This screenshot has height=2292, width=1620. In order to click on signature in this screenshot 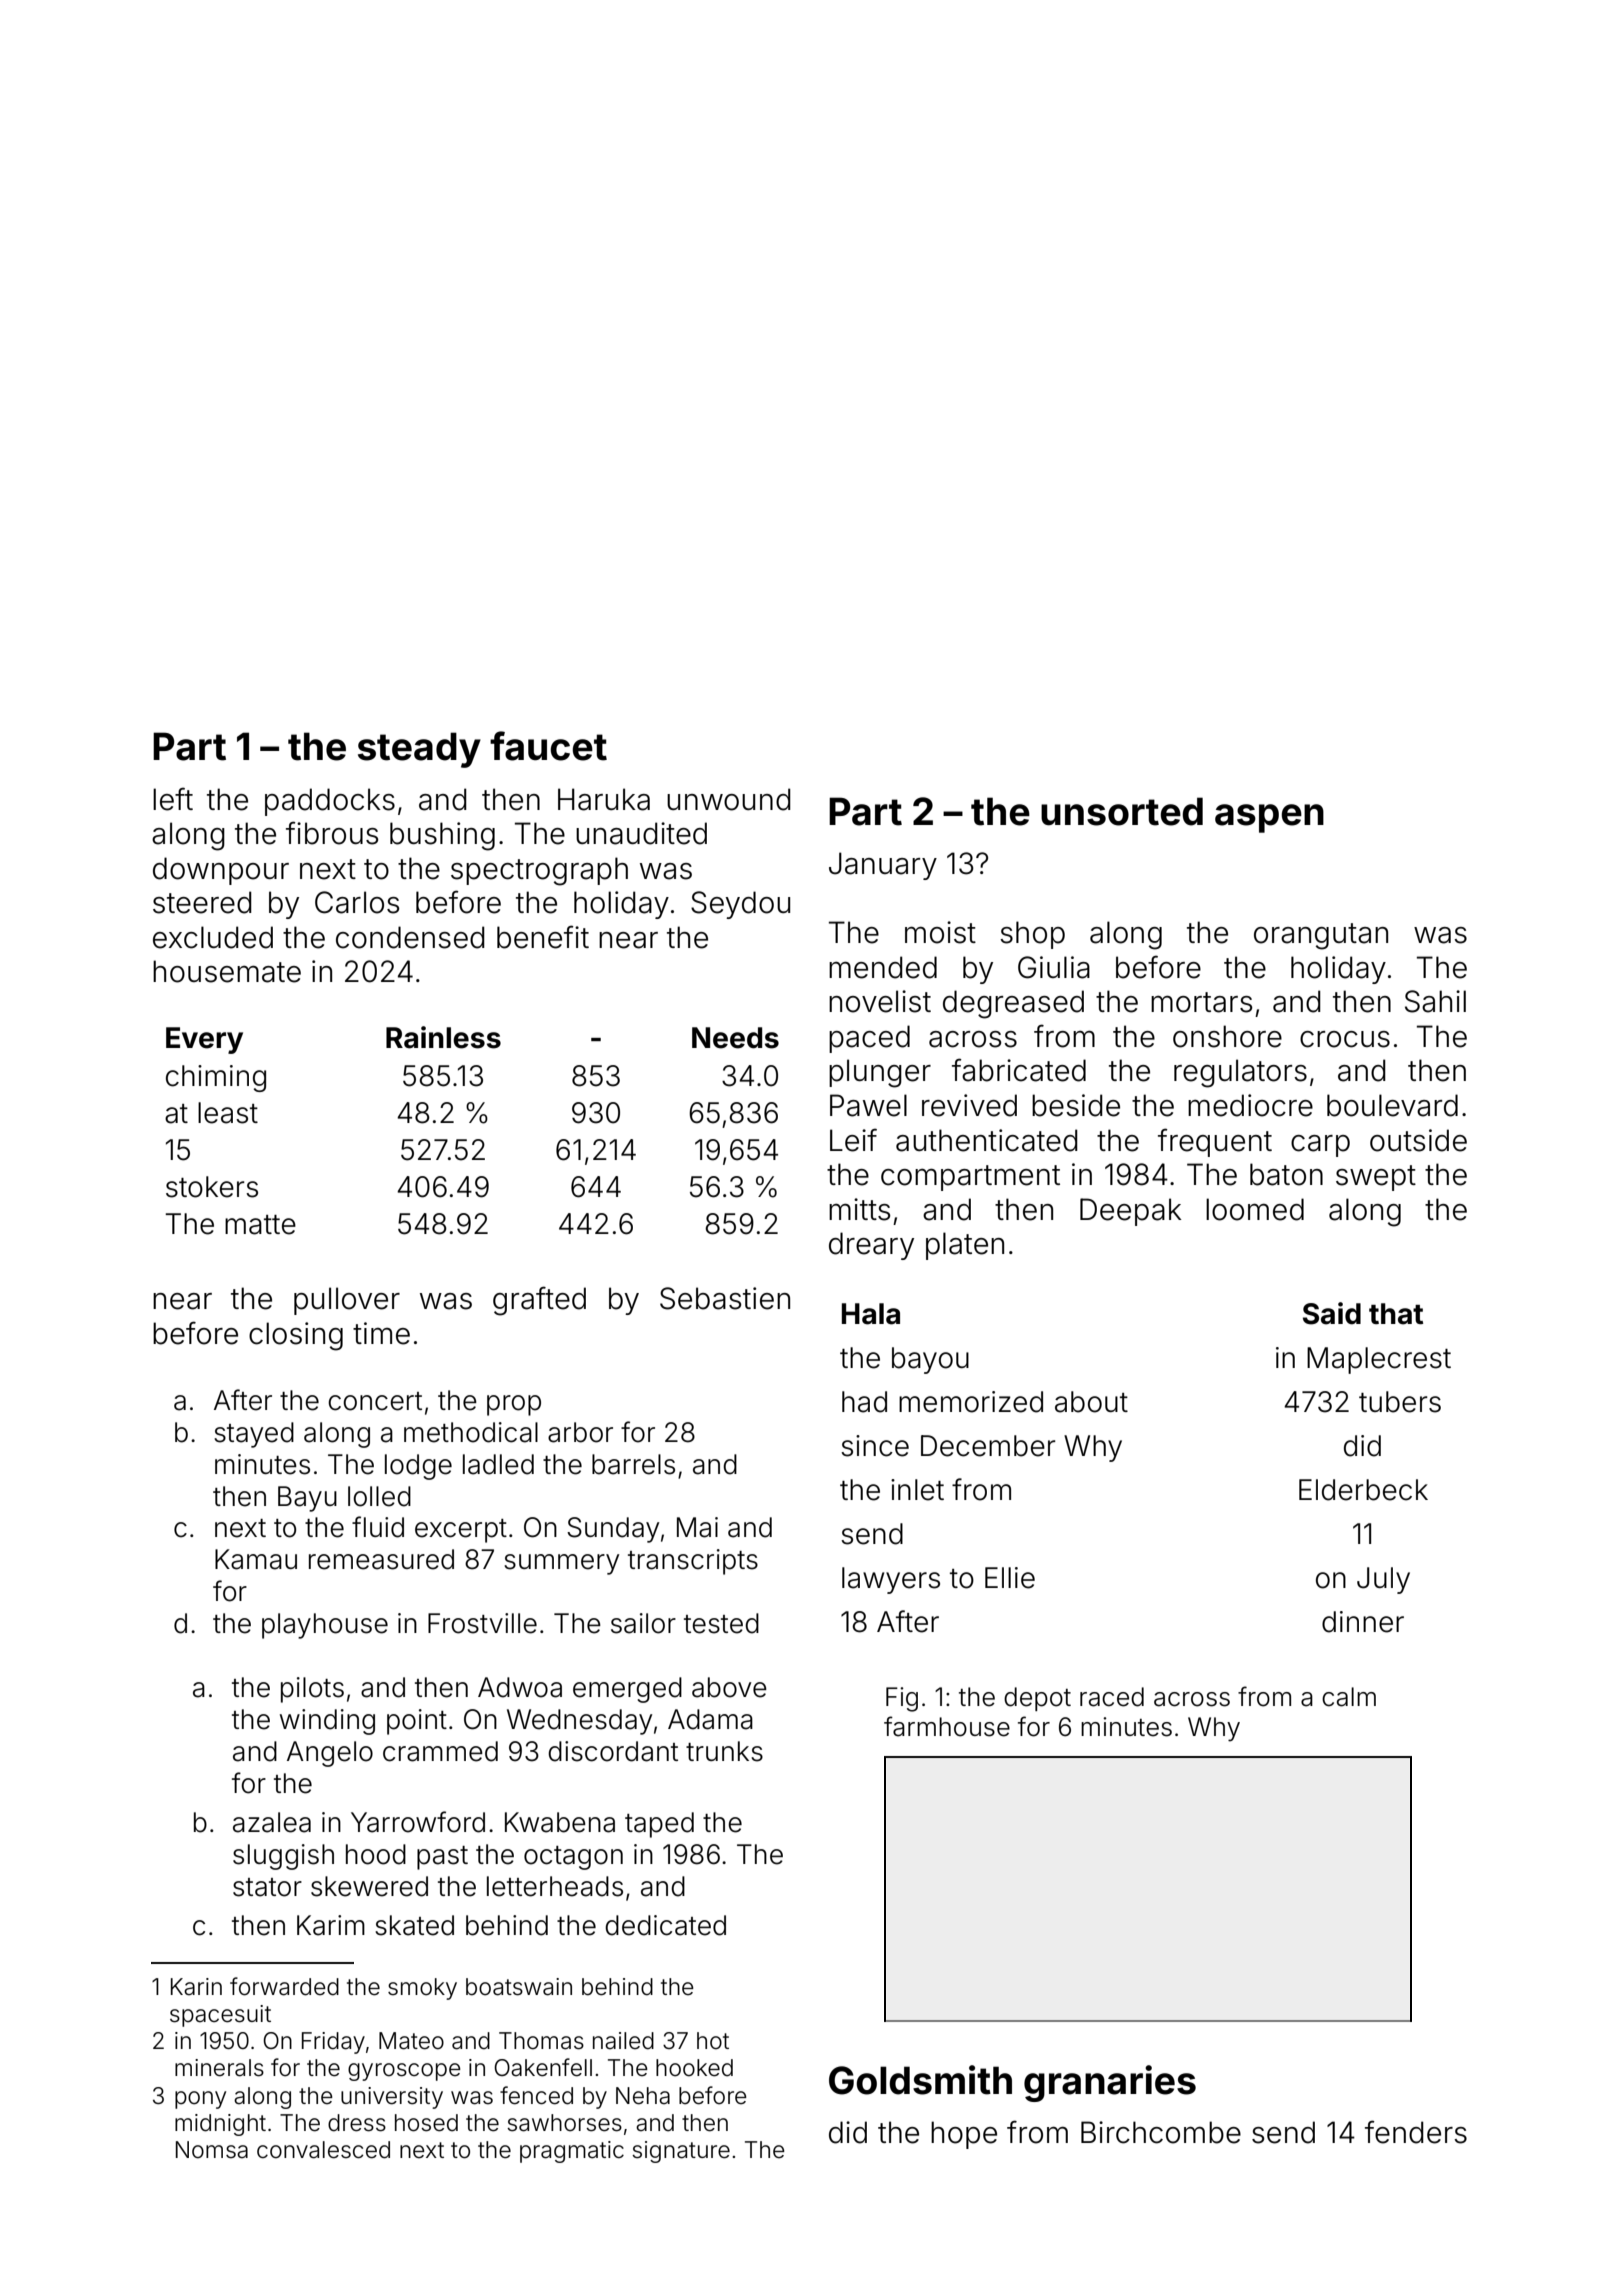, I will do `click(681, 2152)`.
